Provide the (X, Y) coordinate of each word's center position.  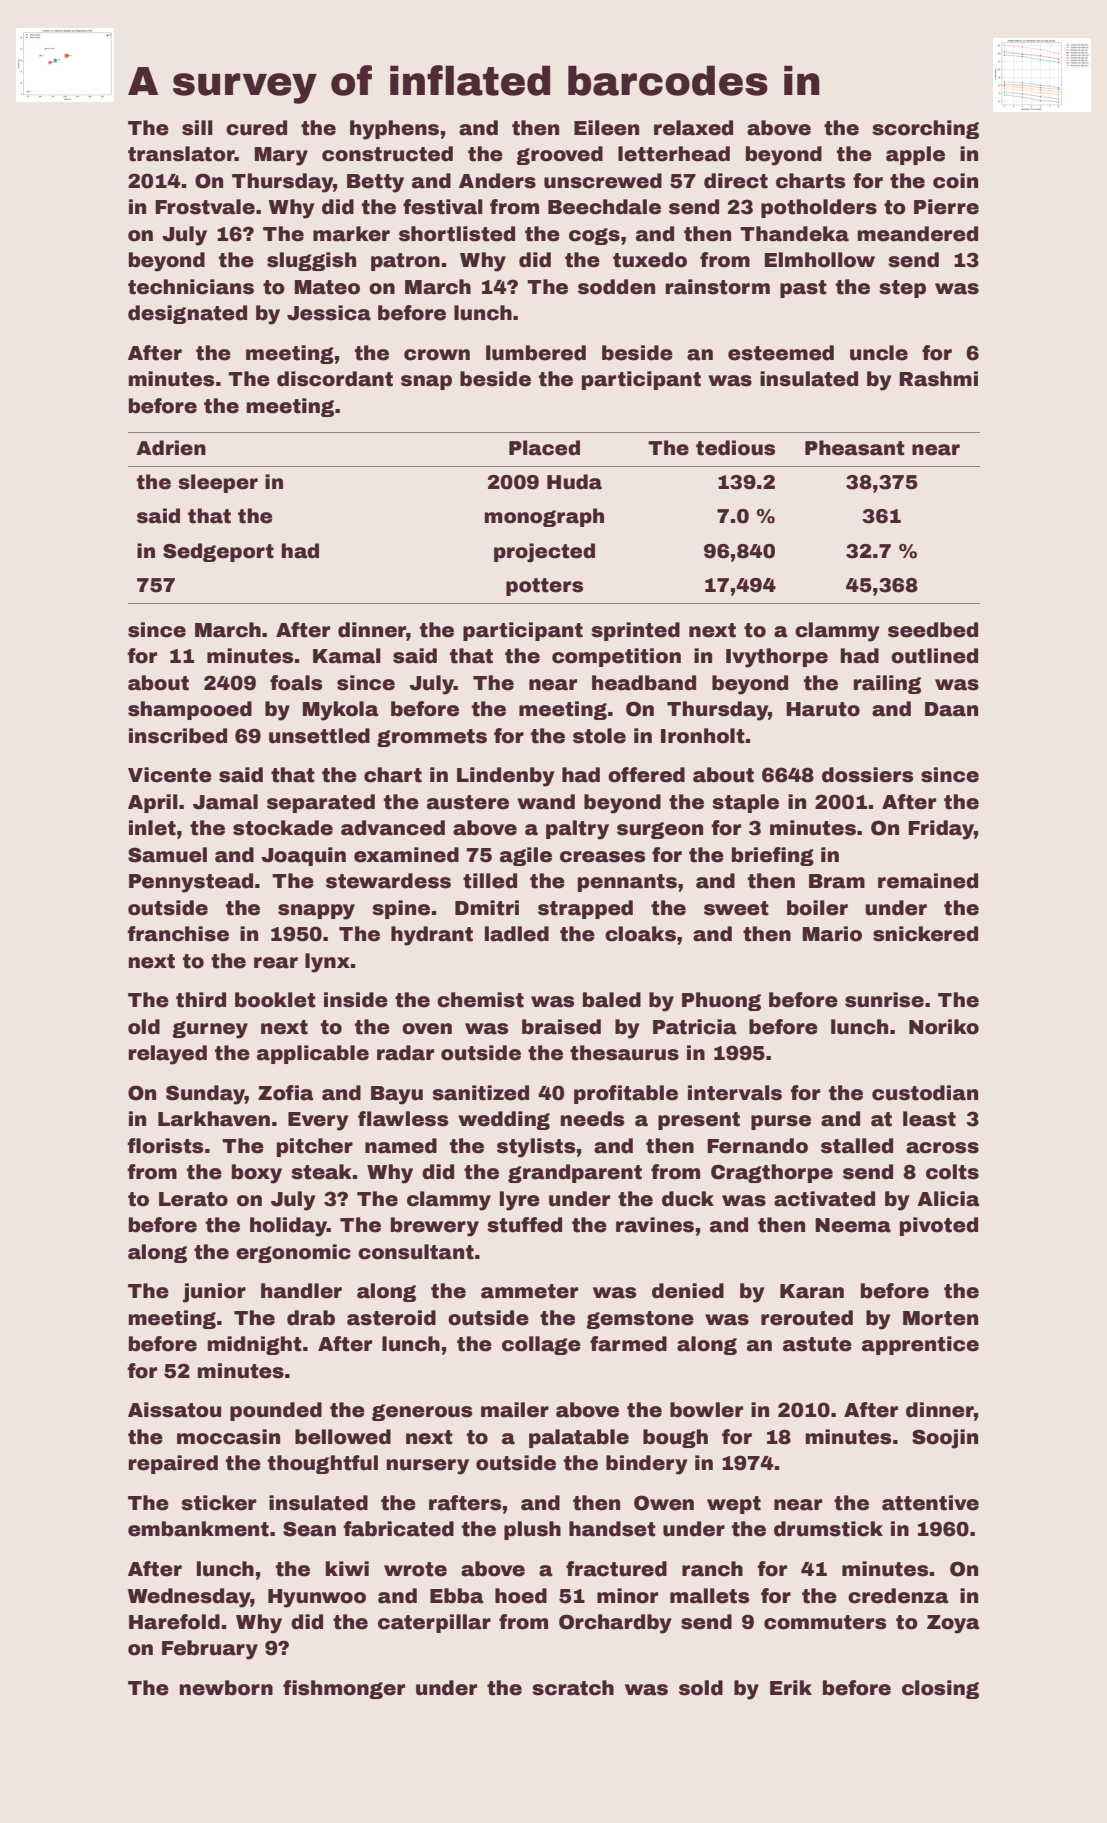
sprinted (635, 631)
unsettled (319, 736)
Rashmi (938, 379)
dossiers (867, 775)
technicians (191, 287)
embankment (198, 1529)
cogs (594, 236)
